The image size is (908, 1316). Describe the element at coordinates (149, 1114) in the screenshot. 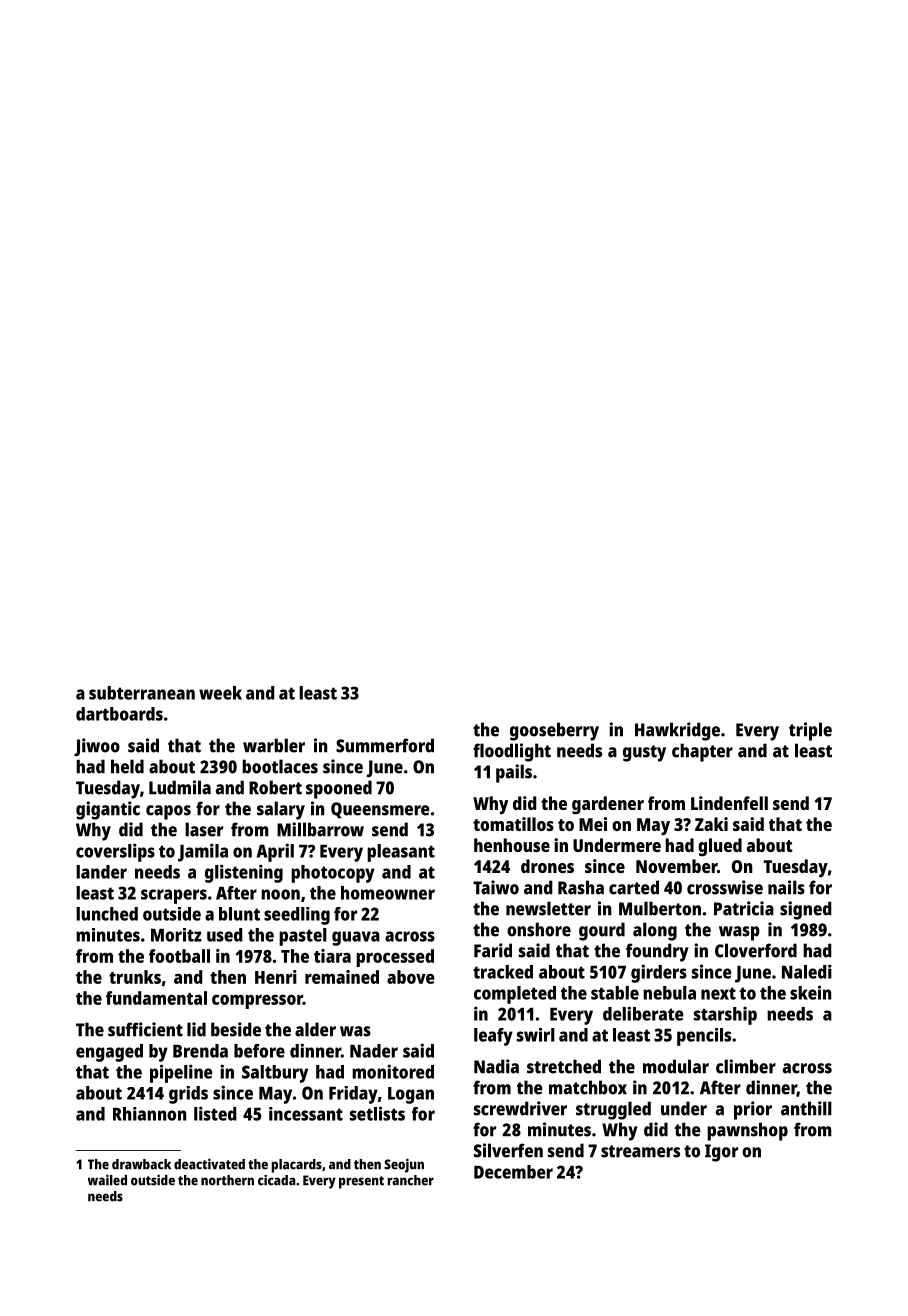

I see `Rhiannon` at that location.
